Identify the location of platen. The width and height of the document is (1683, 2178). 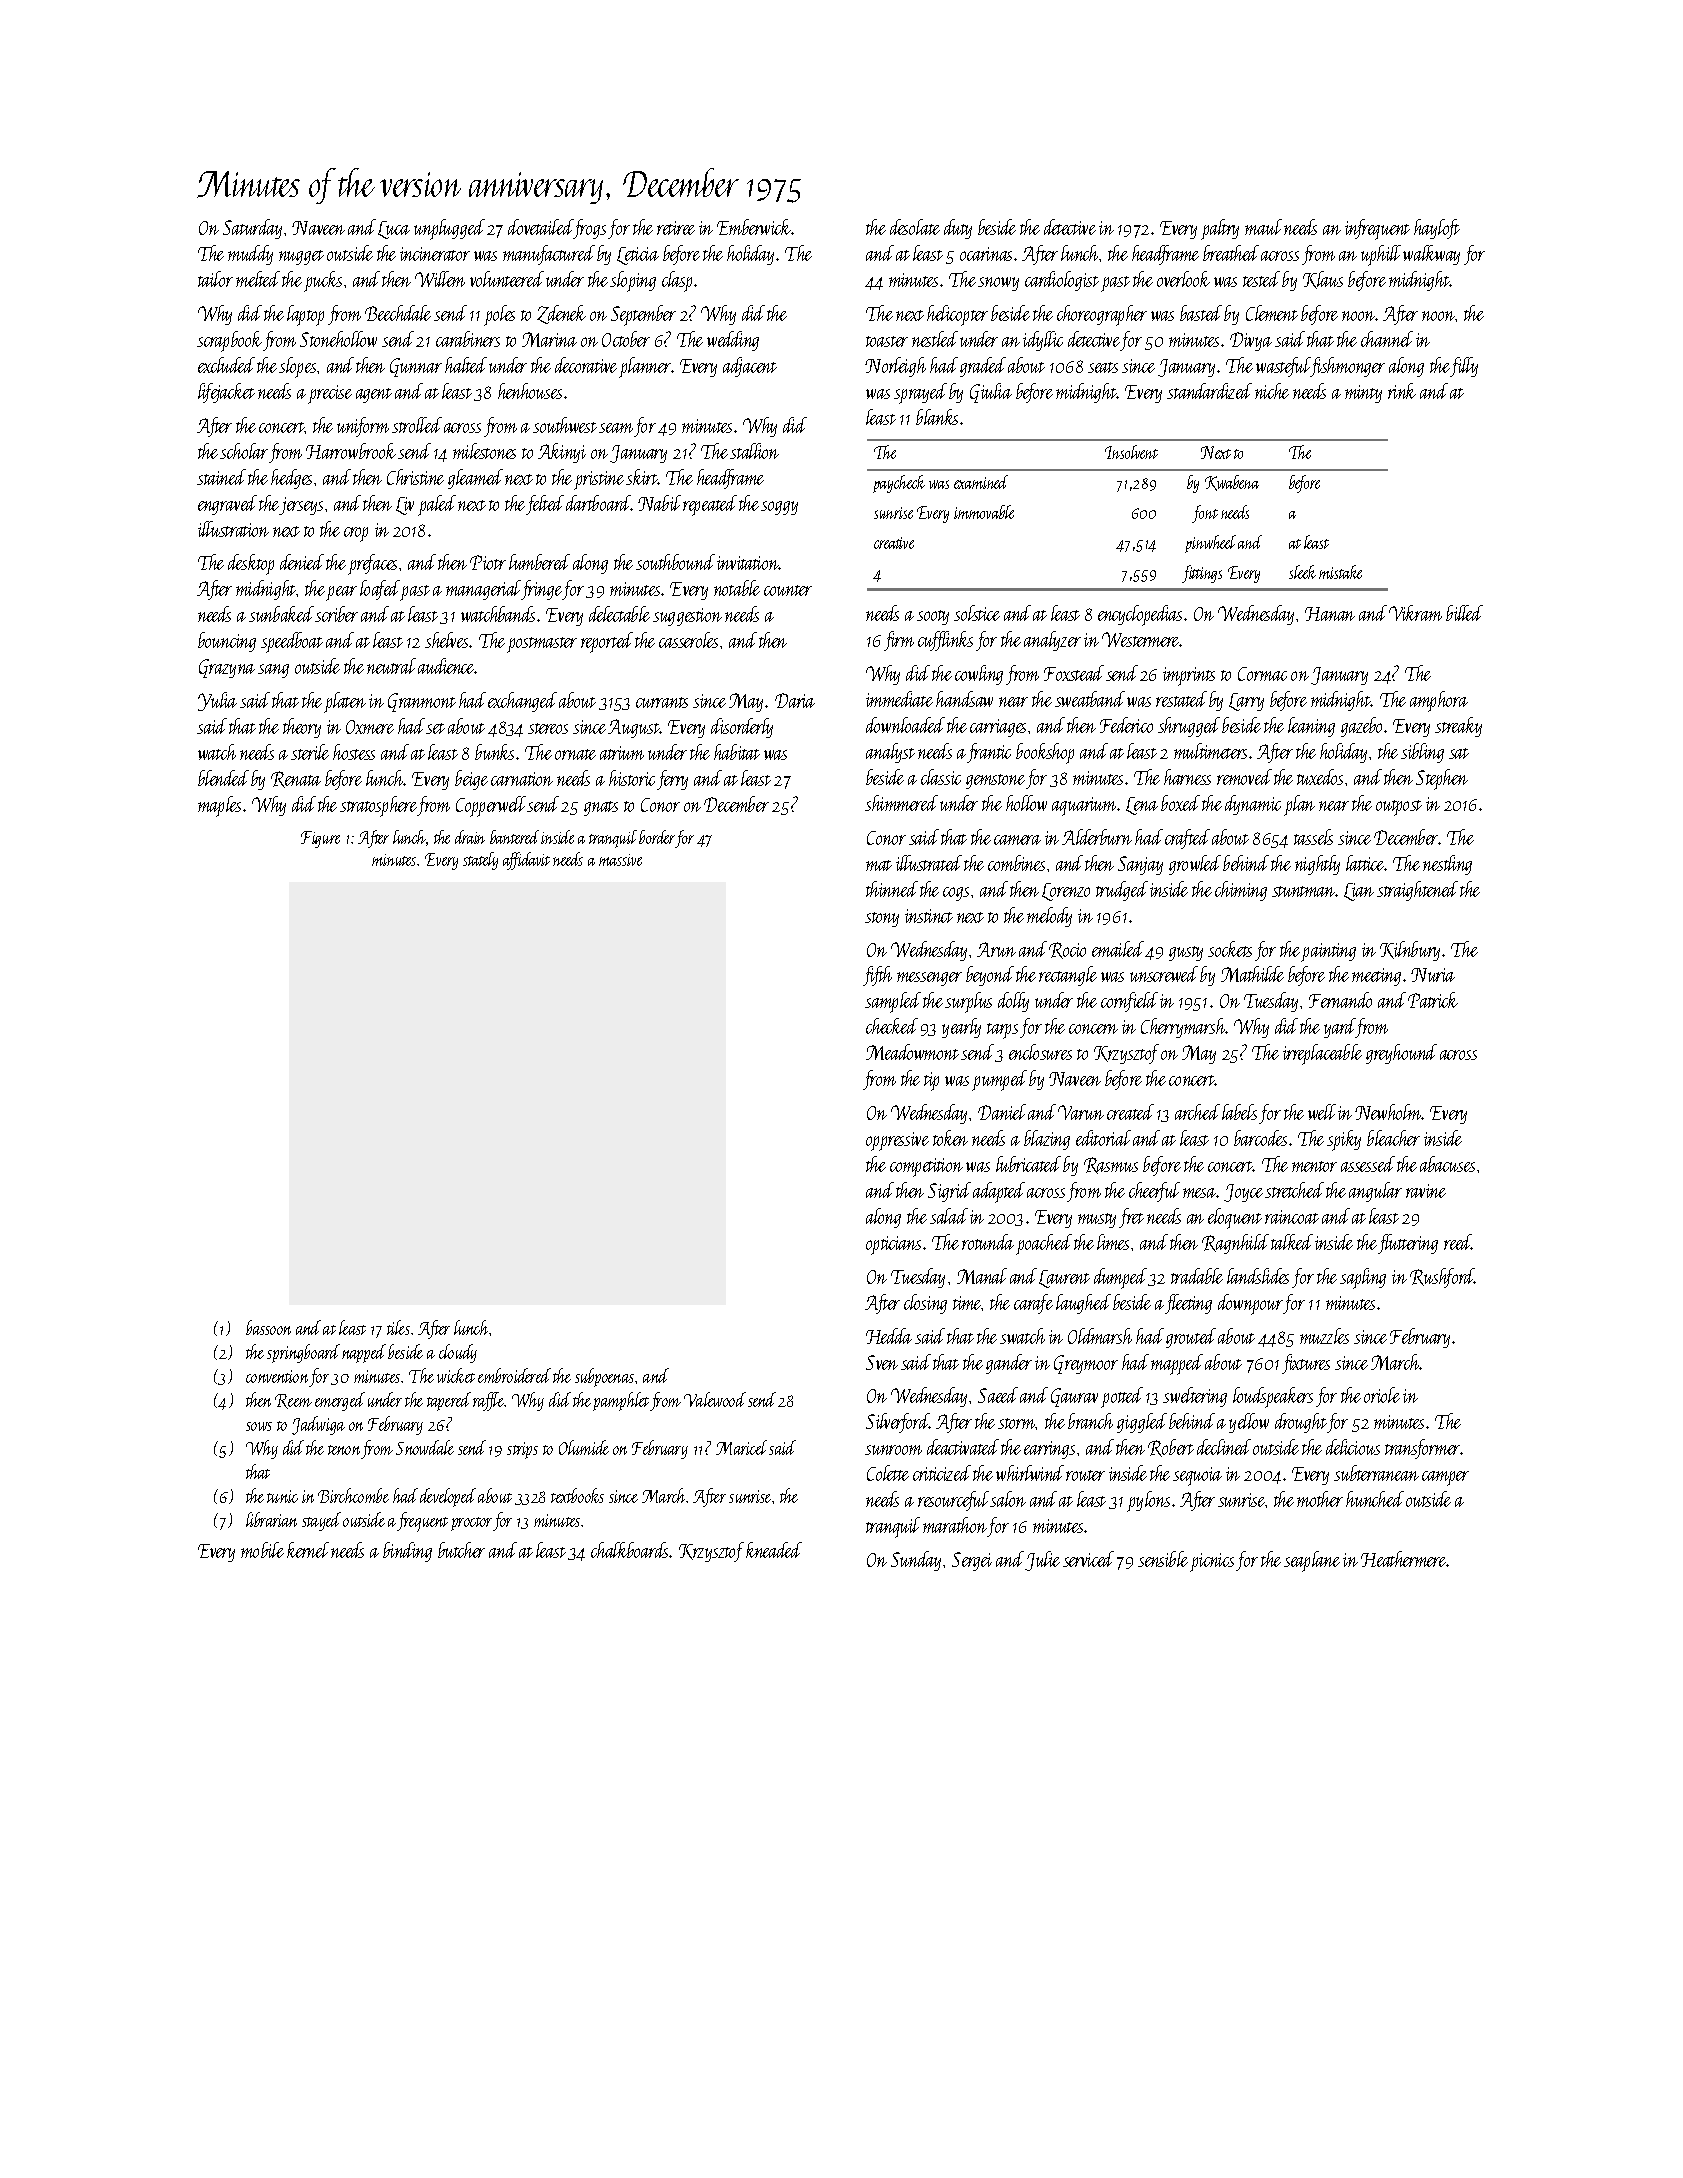
(345, 702).
